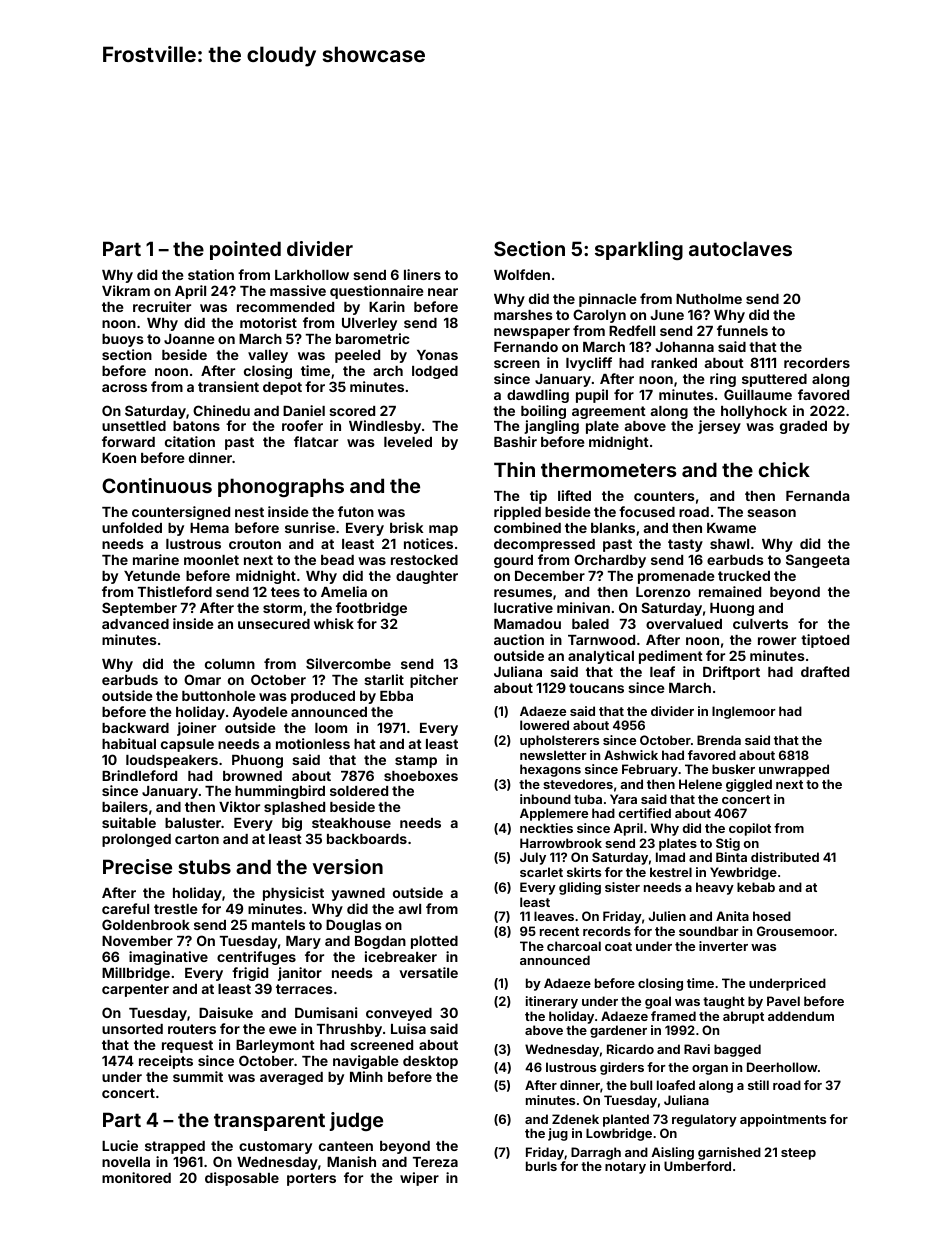 Image resolution: width=952 pixels, height=1233 pixels. What do you see at coordinates (408, 442) in the image?
I see `leveled` at bounding box center [408, 442].
